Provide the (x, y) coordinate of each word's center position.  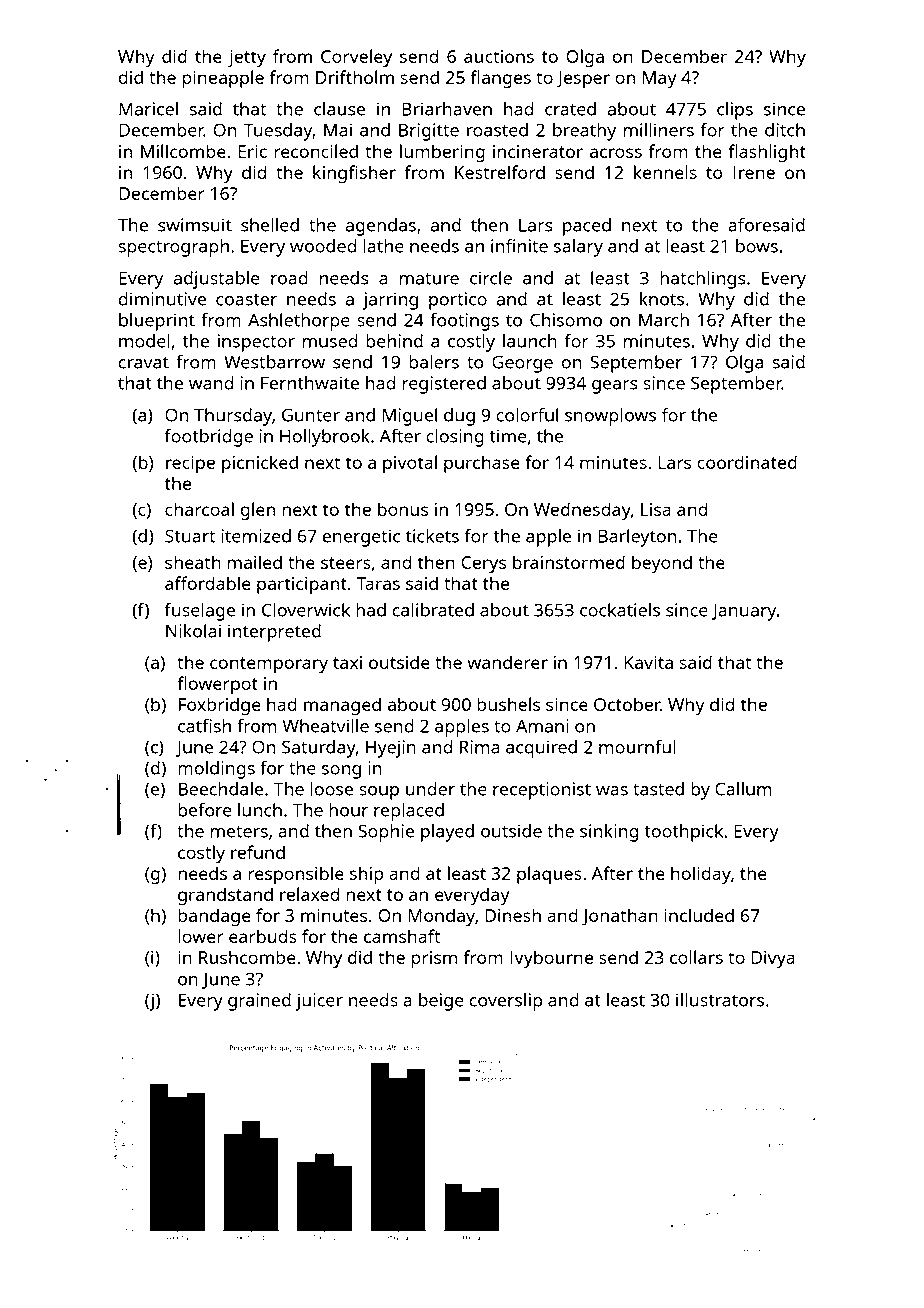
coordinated (747, 462)
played (447, 833)
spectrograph (173, 248)
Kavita (648, 662)
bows (757, 246)
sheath (193, 562)
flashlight (767, 153)
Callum (743, 789)
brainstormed (569, 562)
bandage (214, 917)
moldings (216, 770)
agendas (381, 227)
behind (394, 341)
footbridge (209, 438)
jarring (390, 301)
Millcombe (183, 151)
